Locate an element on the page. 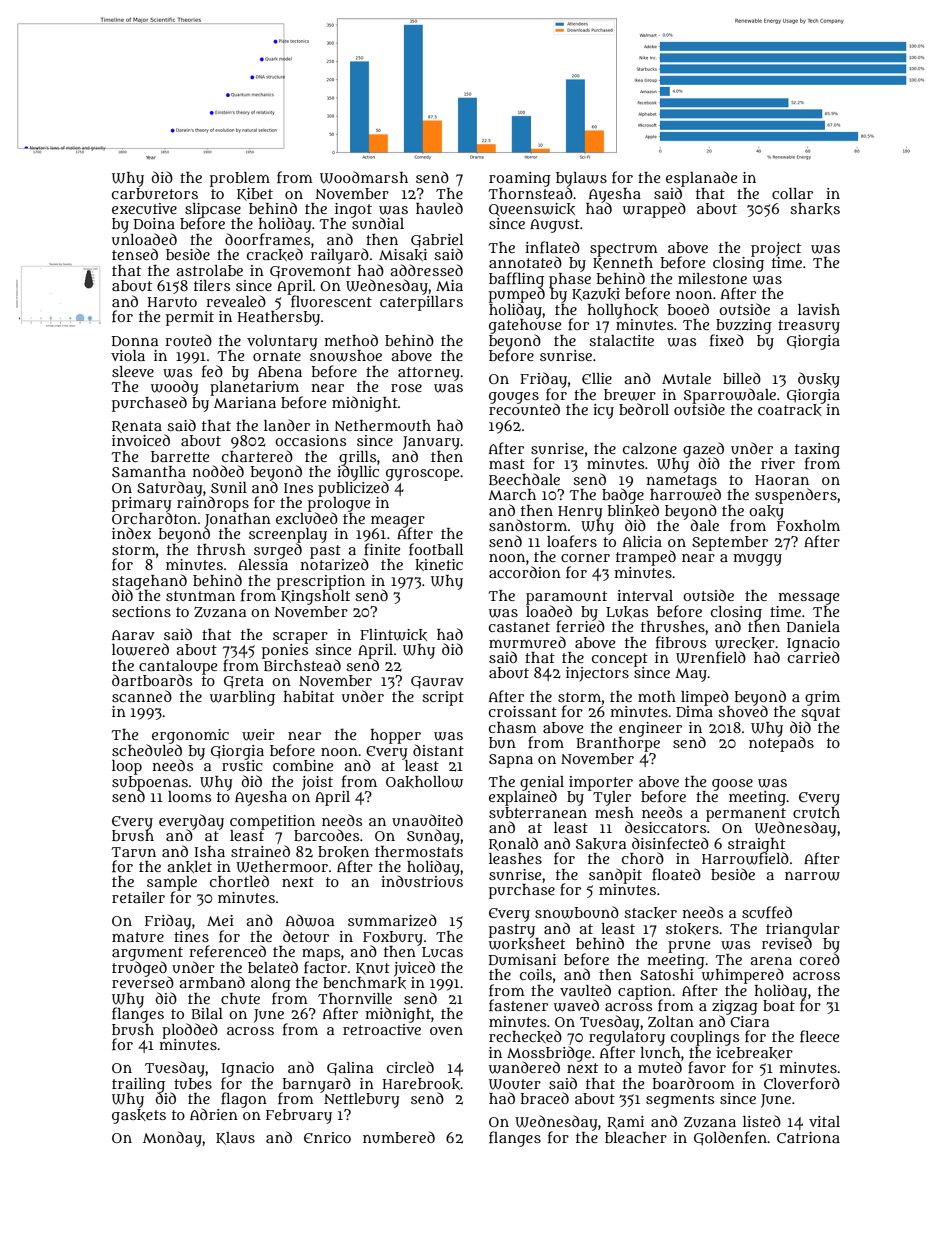  problem is located at coordinates (240, 179).
